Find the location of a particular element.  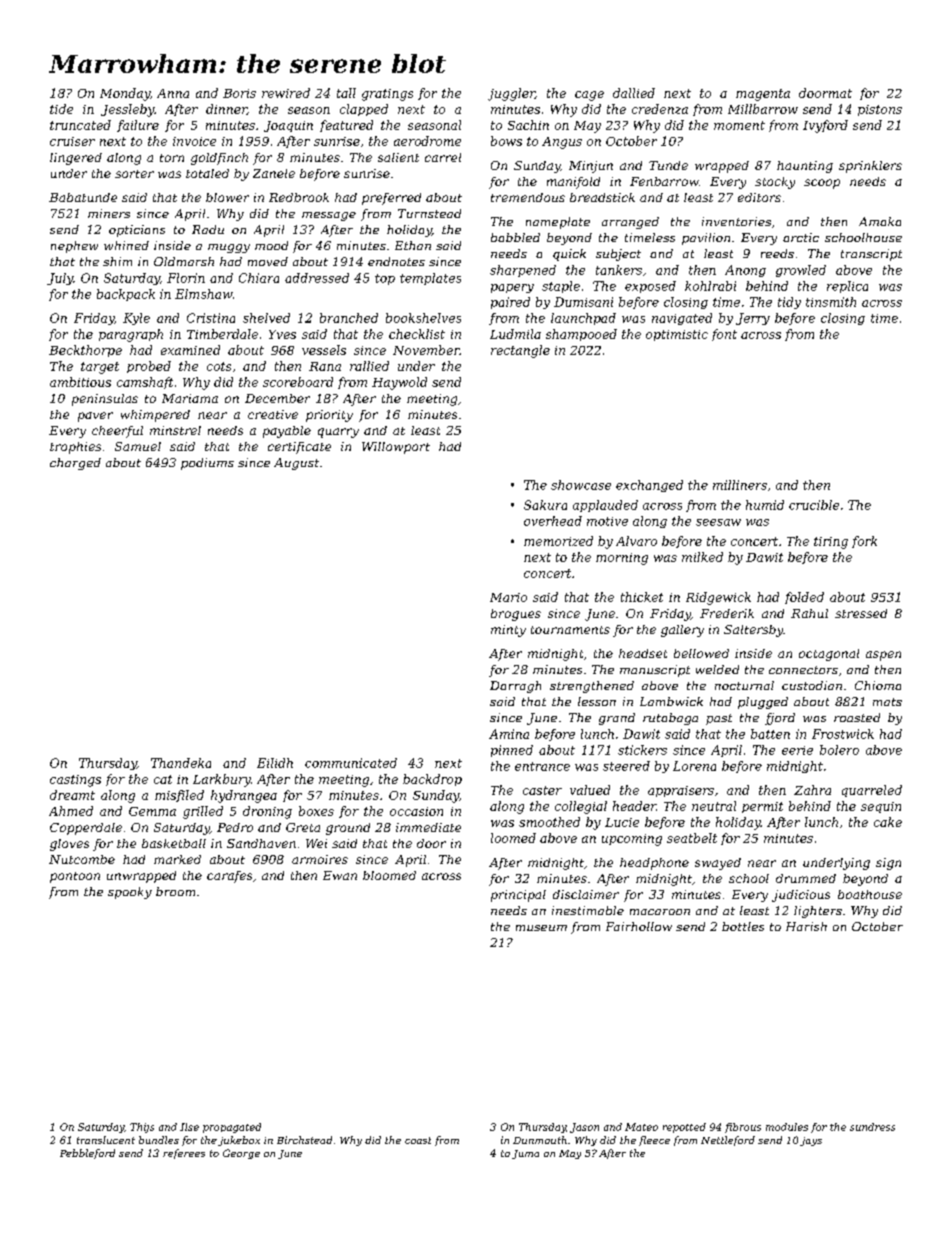

steered is located at coordinates (626, 766).
